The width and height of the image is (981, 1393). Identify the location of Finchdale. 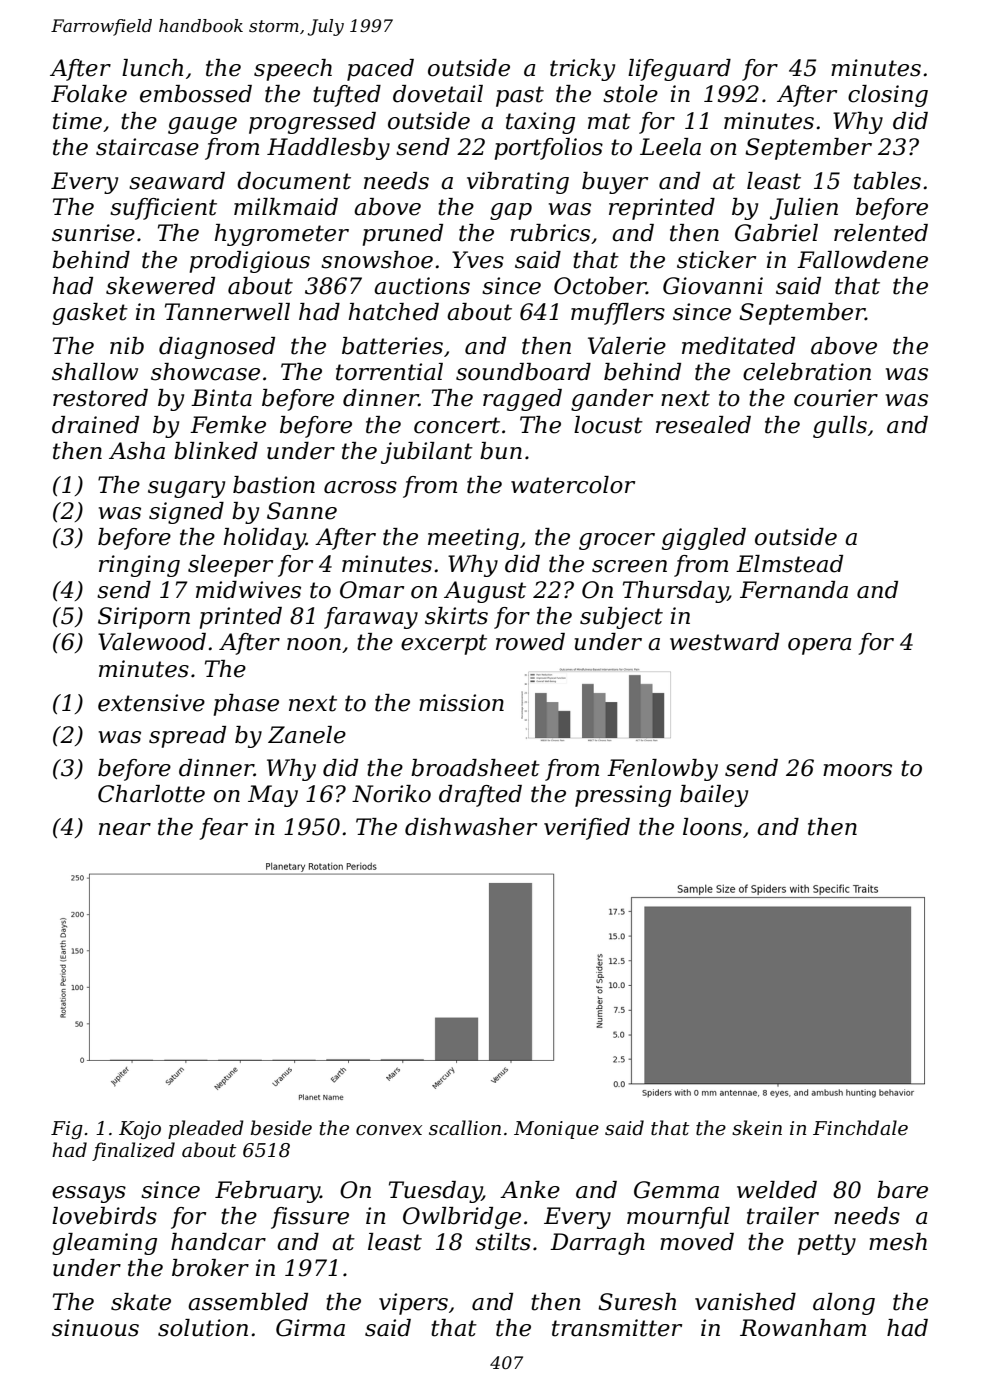
(860, 1128).
